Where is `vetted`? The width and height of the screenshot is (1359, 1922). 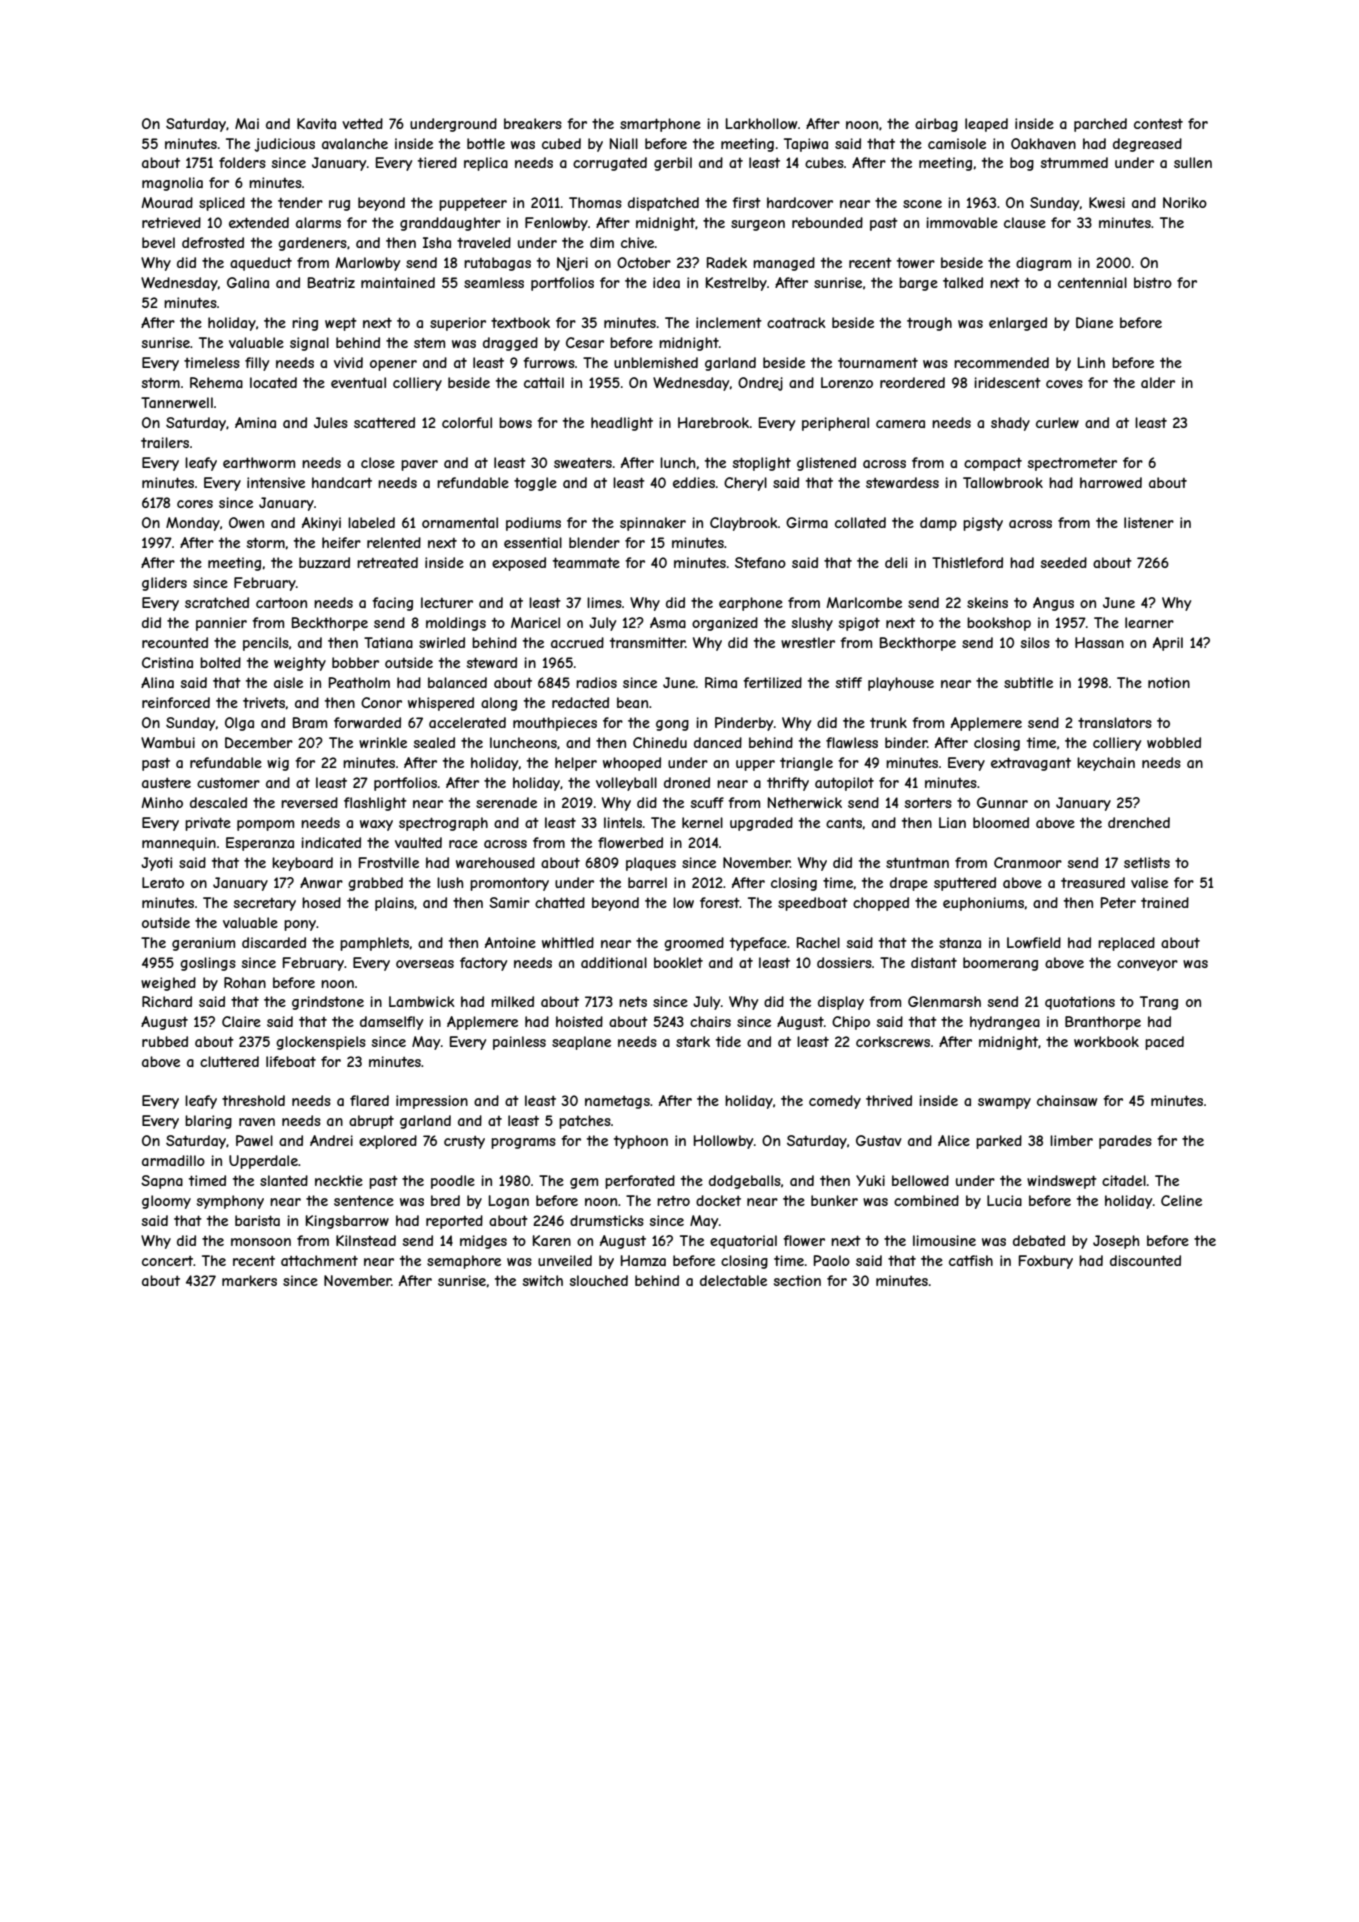 vetted is located at coordinates (362, 123).
